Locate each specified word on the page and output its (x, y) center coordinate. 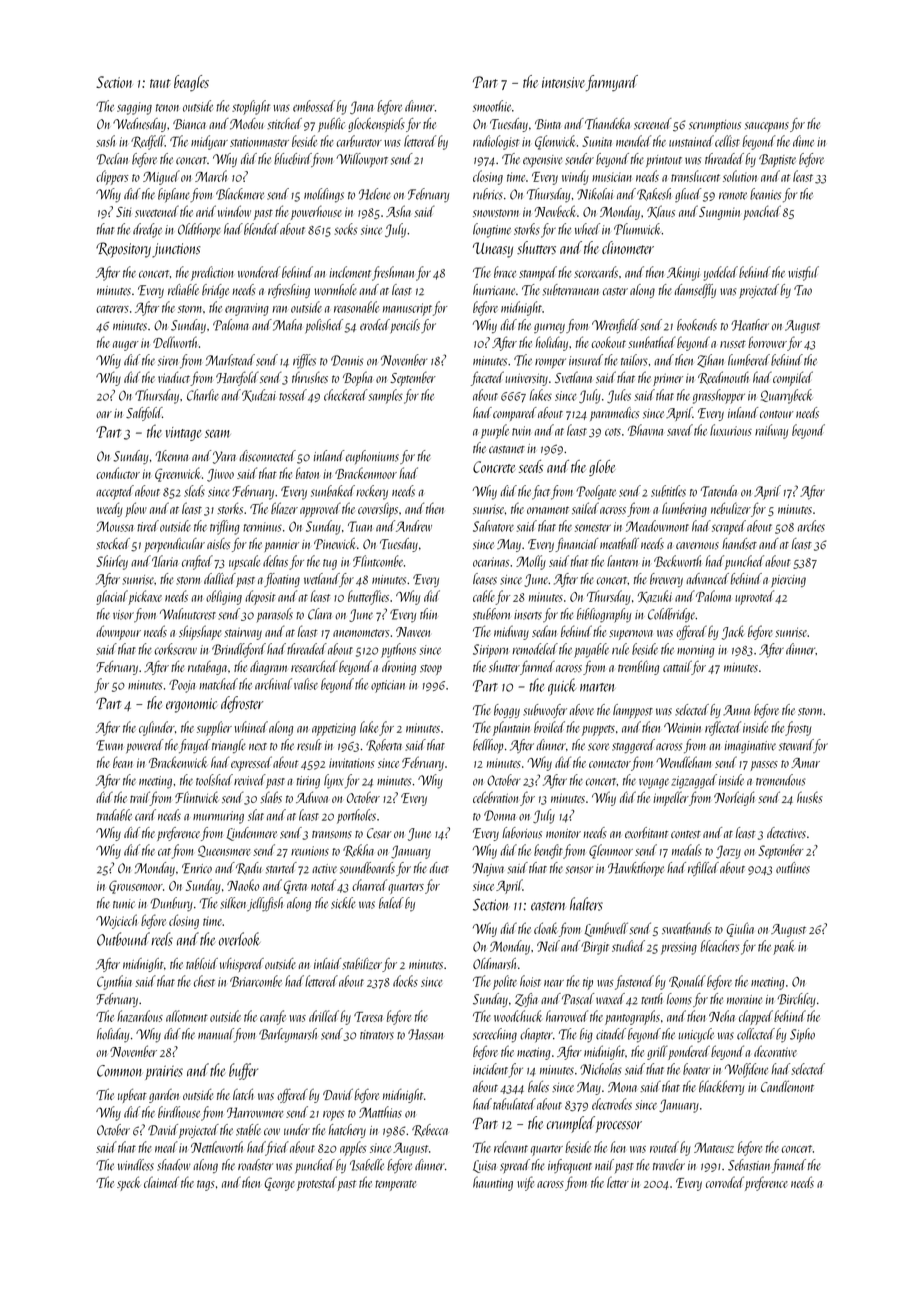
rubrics (488, 194)
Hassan (425, 1034)
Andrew (414, 526)
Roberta (384, 745)
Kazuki (655, 596)
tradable (114, 815)
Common (120, 1071)
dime (803, 141)
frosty (798, 728)
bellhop (488, 746)
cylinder (157, 728)
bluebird (292, 159)
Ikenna (171, 456)
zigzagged (694, 781)
